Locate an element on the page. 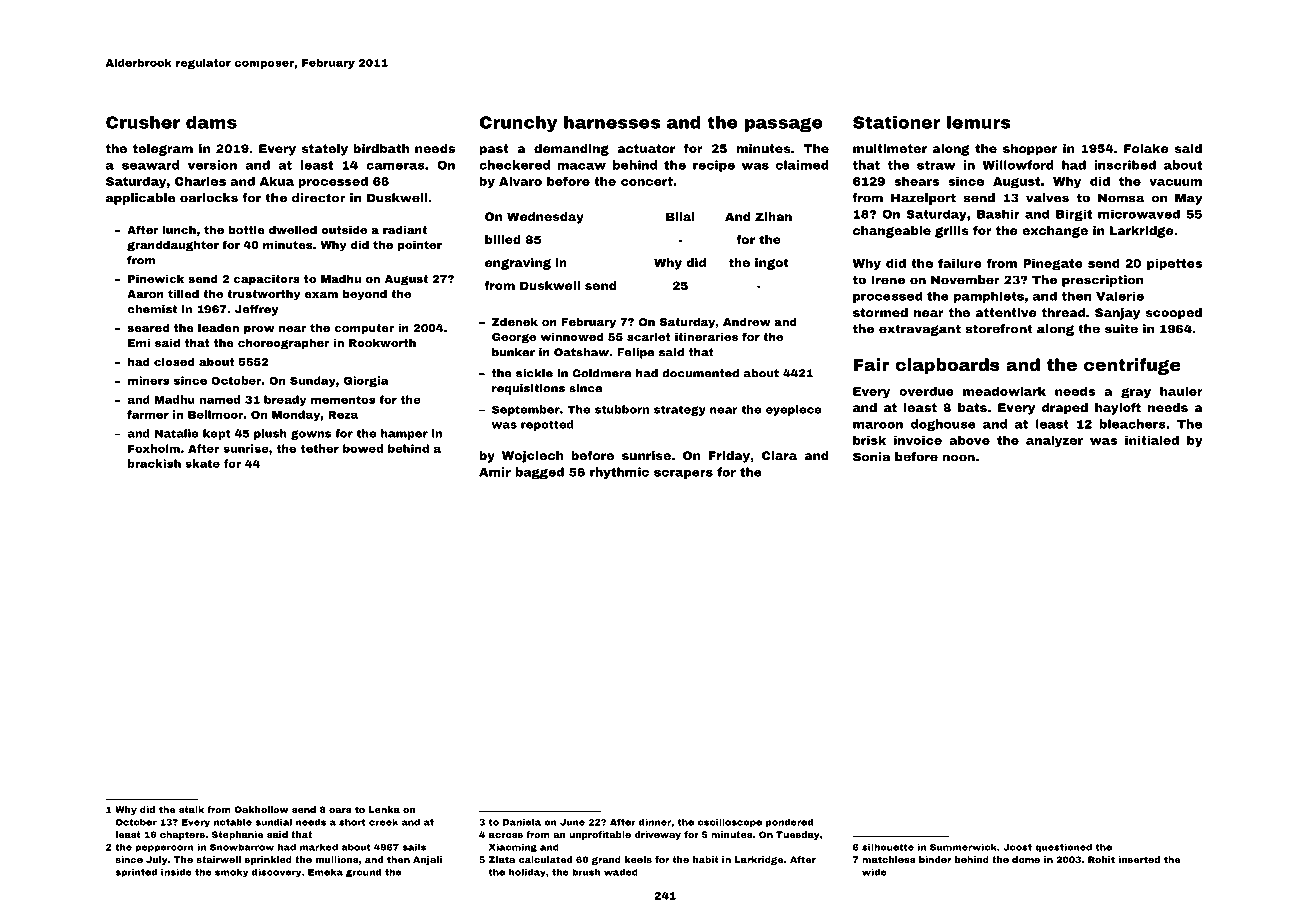 The height and width of the image is (924, 1308). brush is located at coordinates (586, 872).
